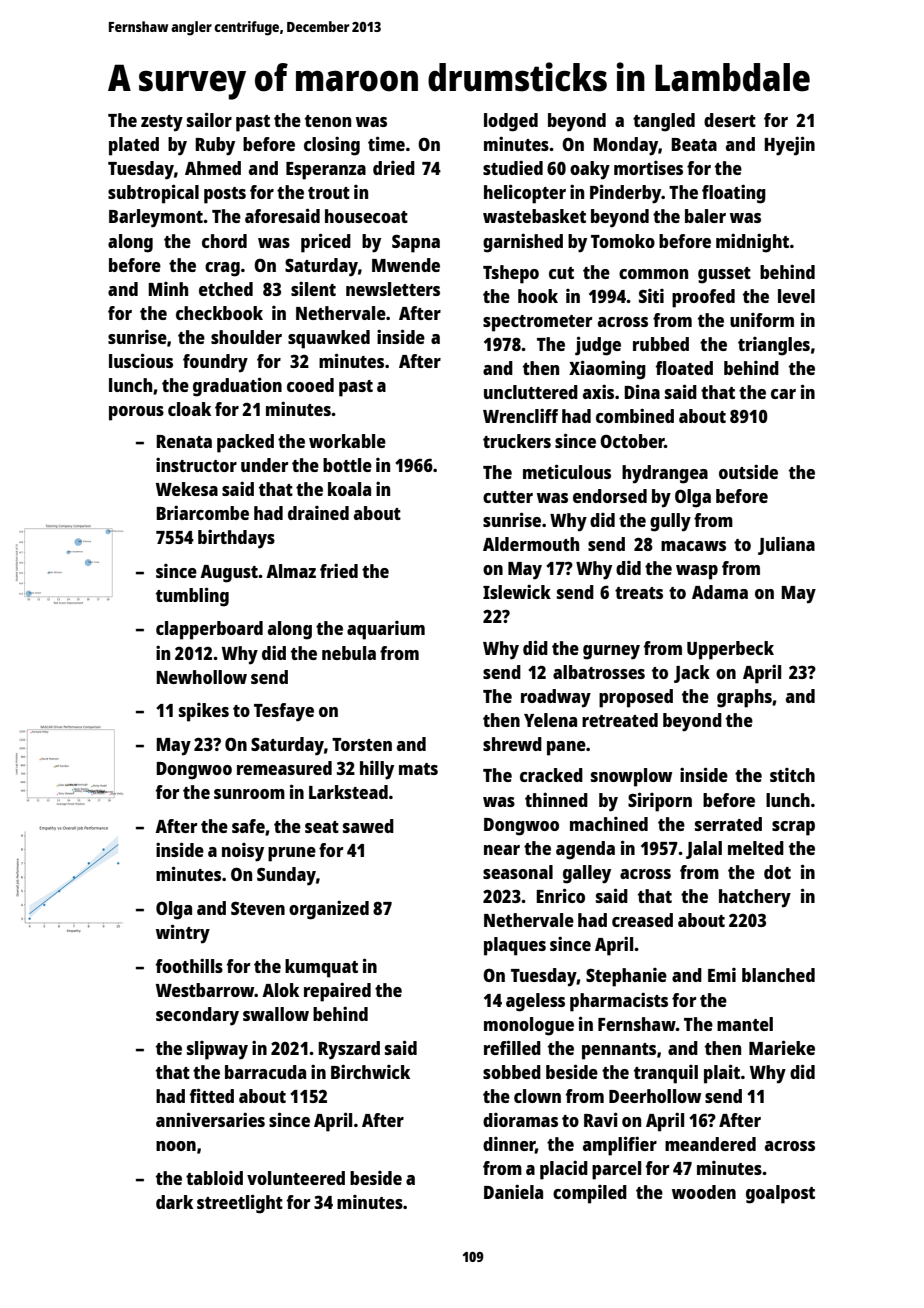 This page has height=1308, width=924. What do you see at coordinates (792, 775) in the page?
I see `stitch` at bounding box center [792, 775].
